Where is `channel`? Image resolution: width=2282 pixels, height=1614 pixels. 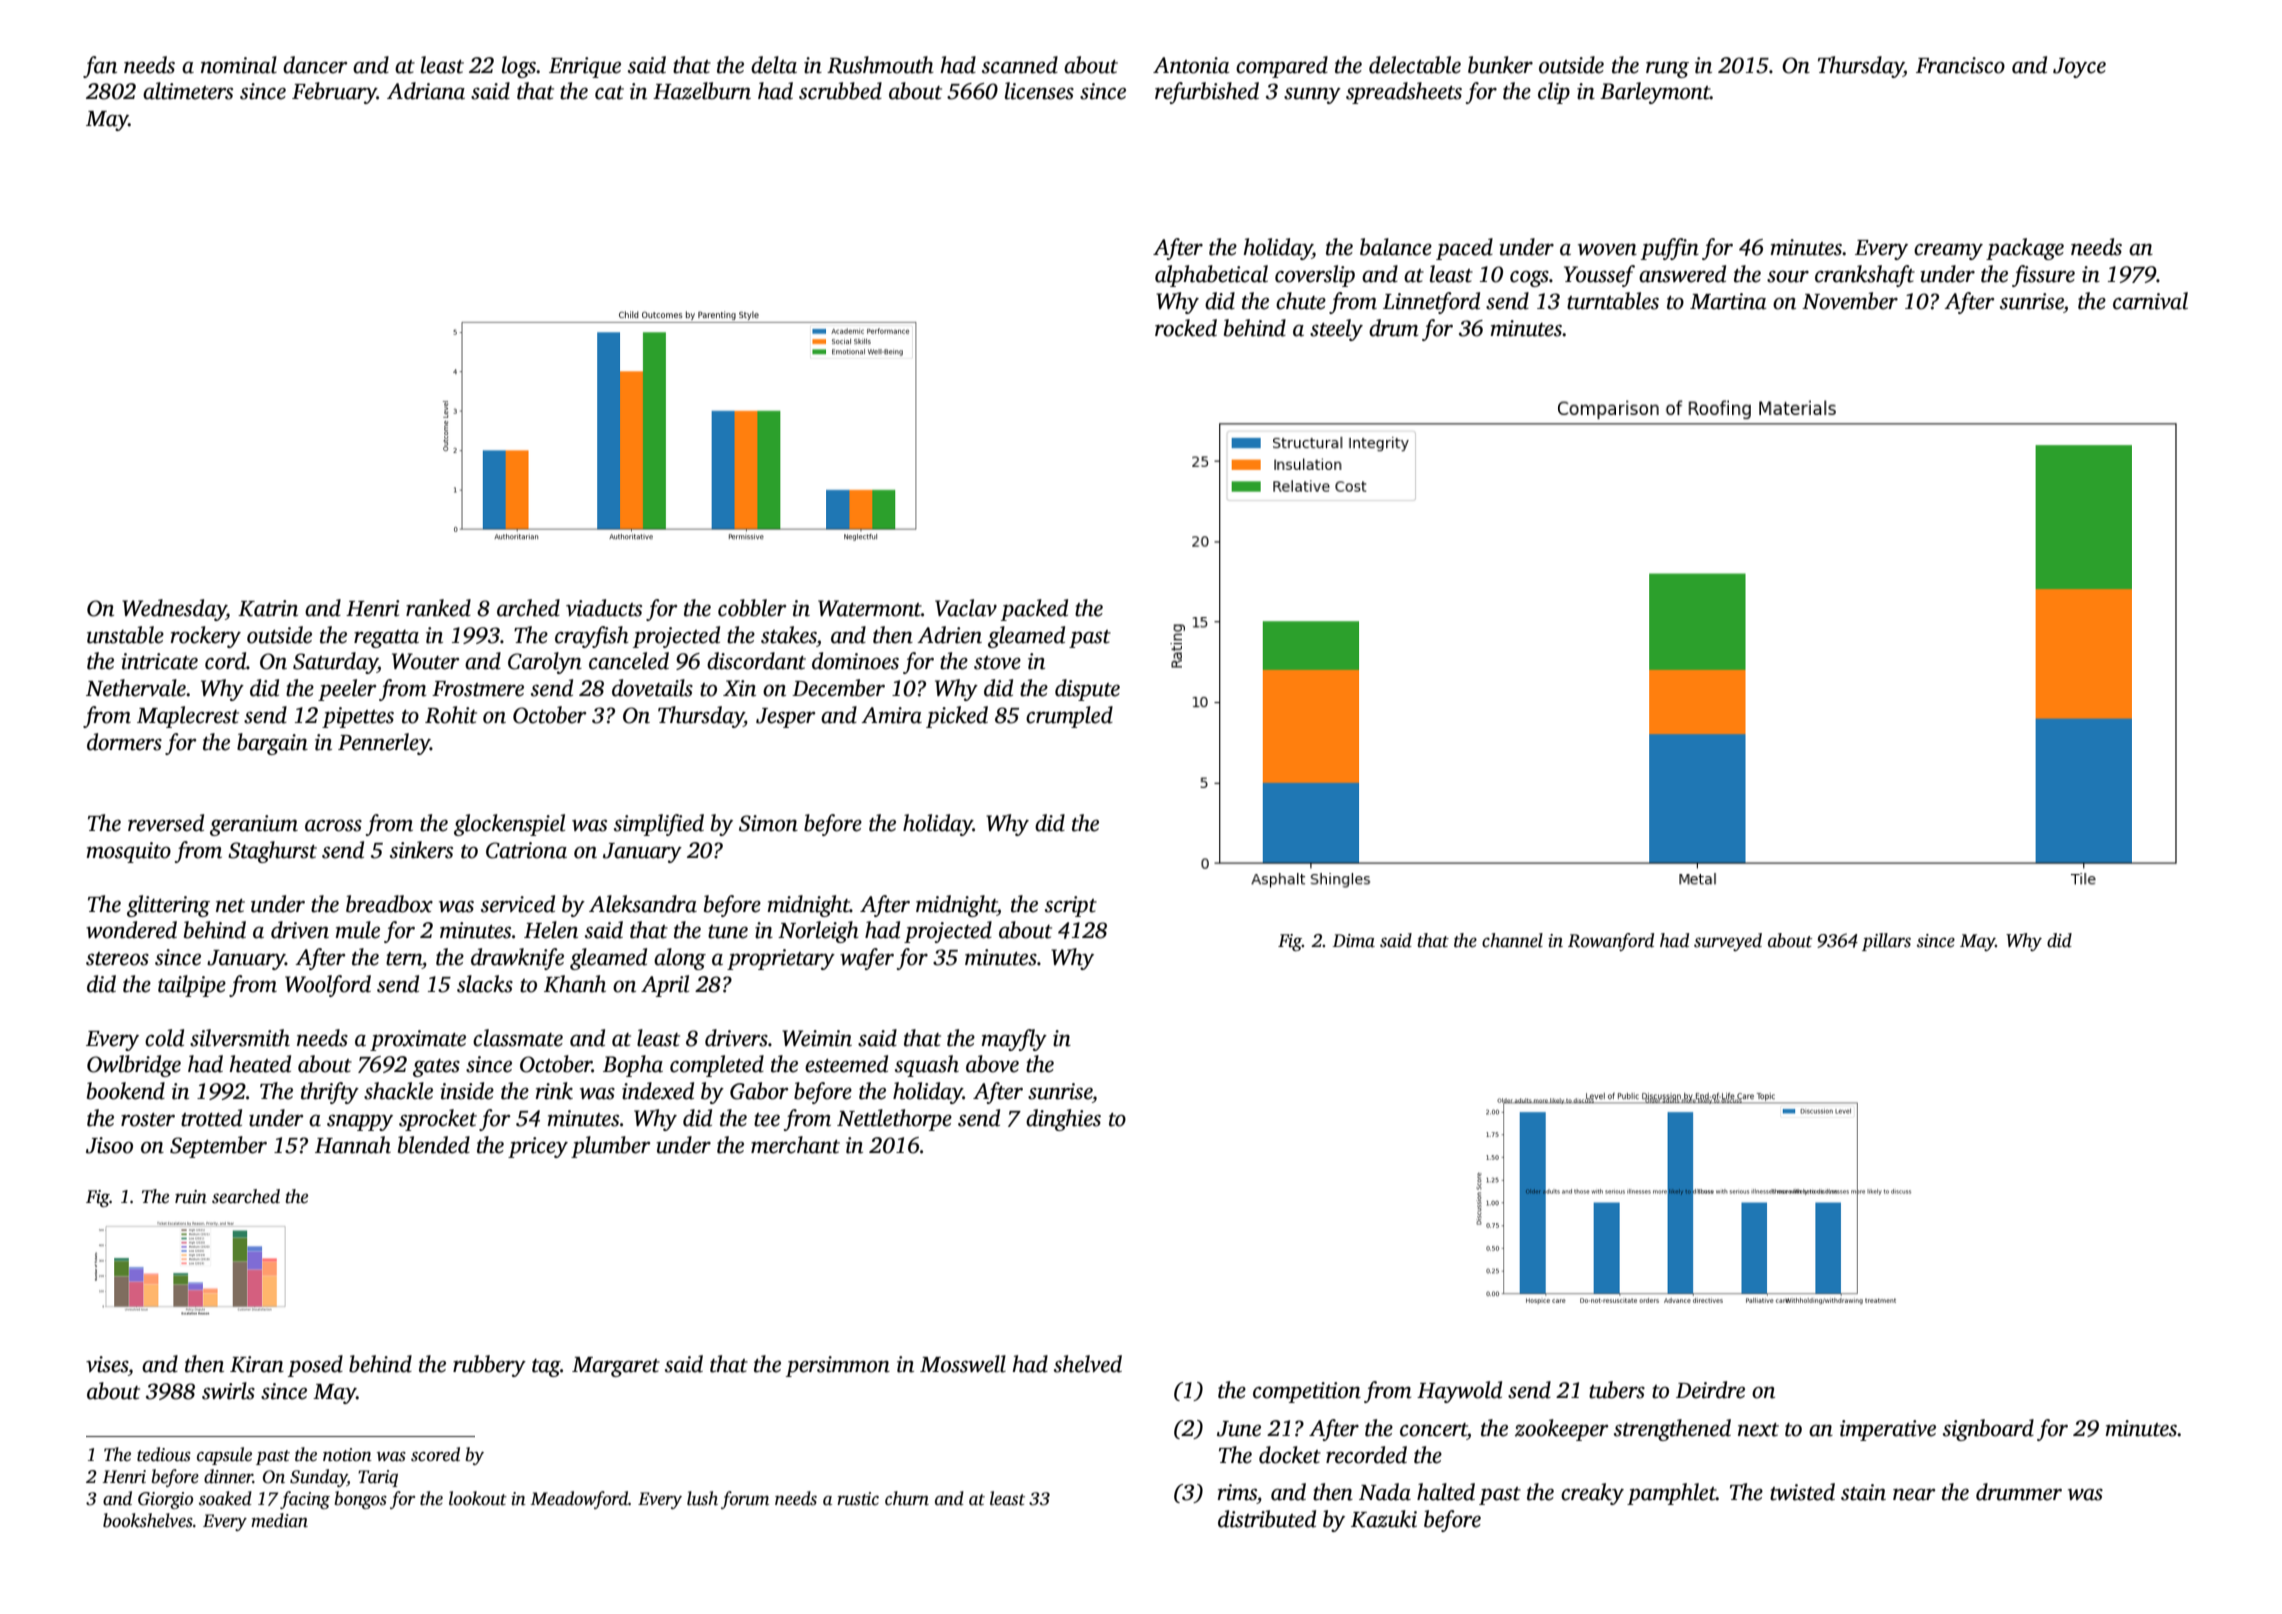
channel is located at coordinates (1512, 940).
